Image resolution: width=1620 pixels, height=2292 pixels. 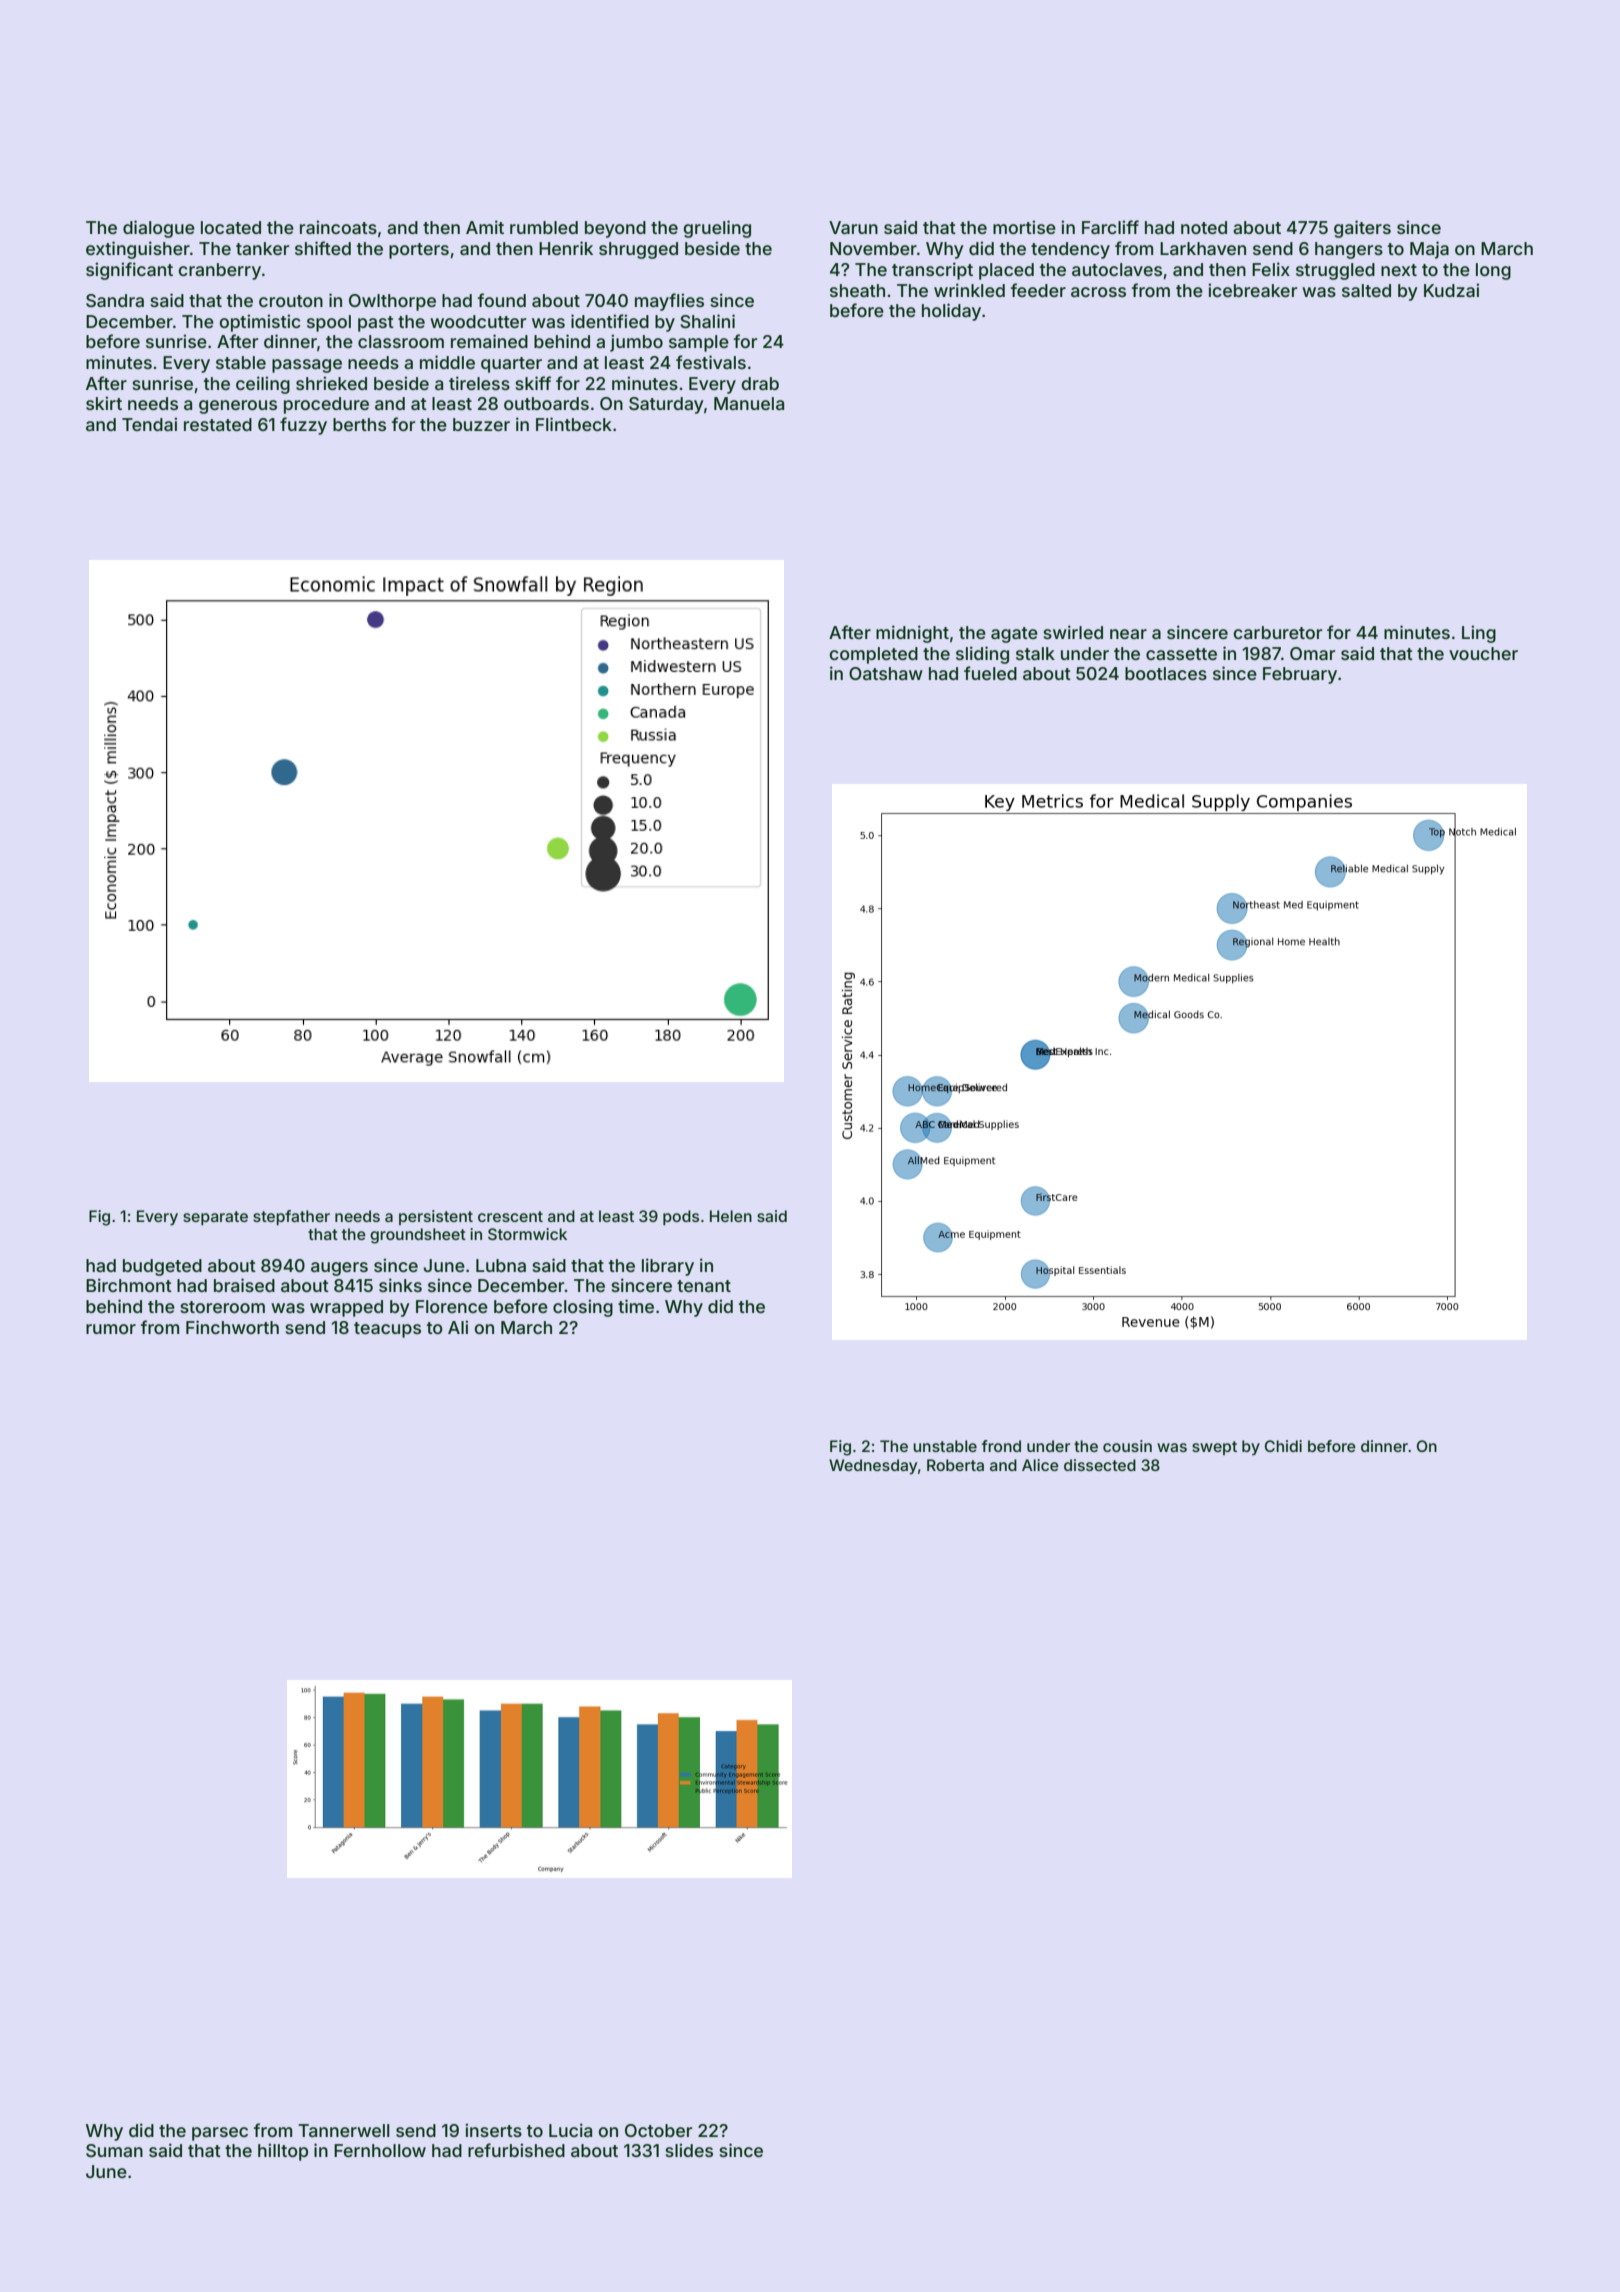 I want to click on Helen, so click(x=731, y=1216).
